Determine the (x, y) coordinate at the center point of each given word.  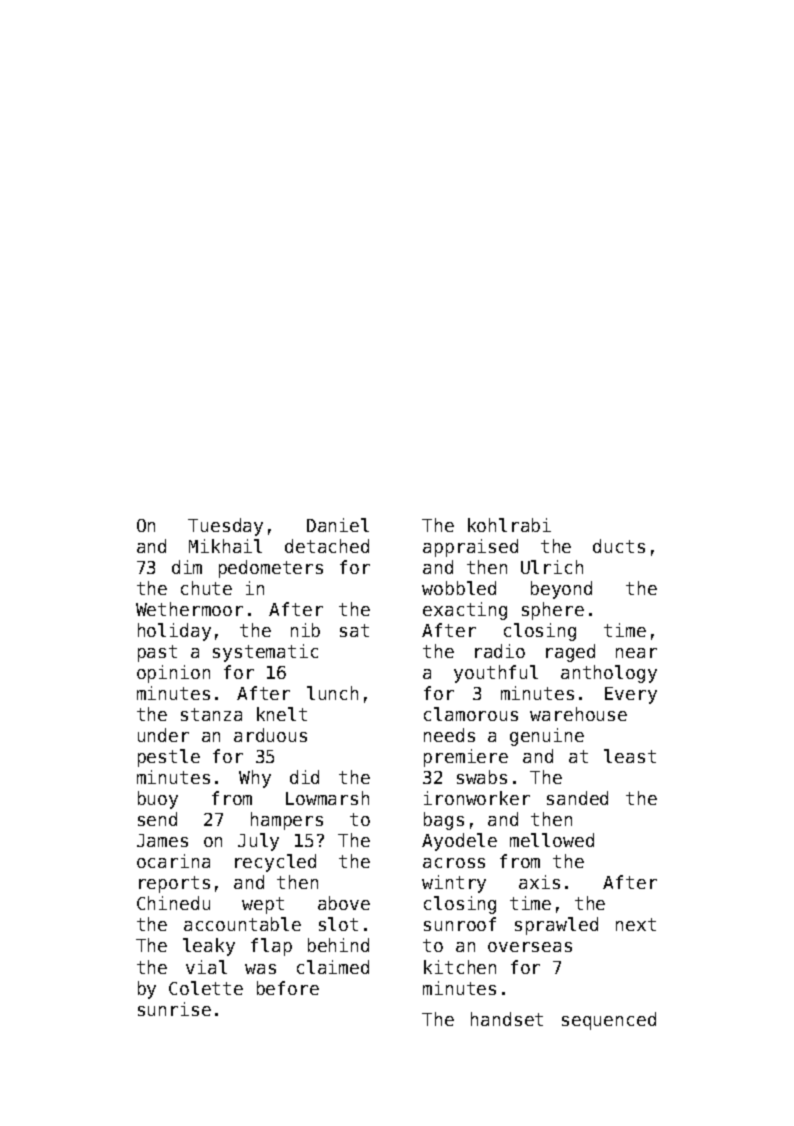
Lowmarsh (327, 798)
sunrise (174, 1009)
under (163, 735)
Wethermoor (189, 609)
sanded (577, 798)
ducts (619, 546)
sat (354, 630)
